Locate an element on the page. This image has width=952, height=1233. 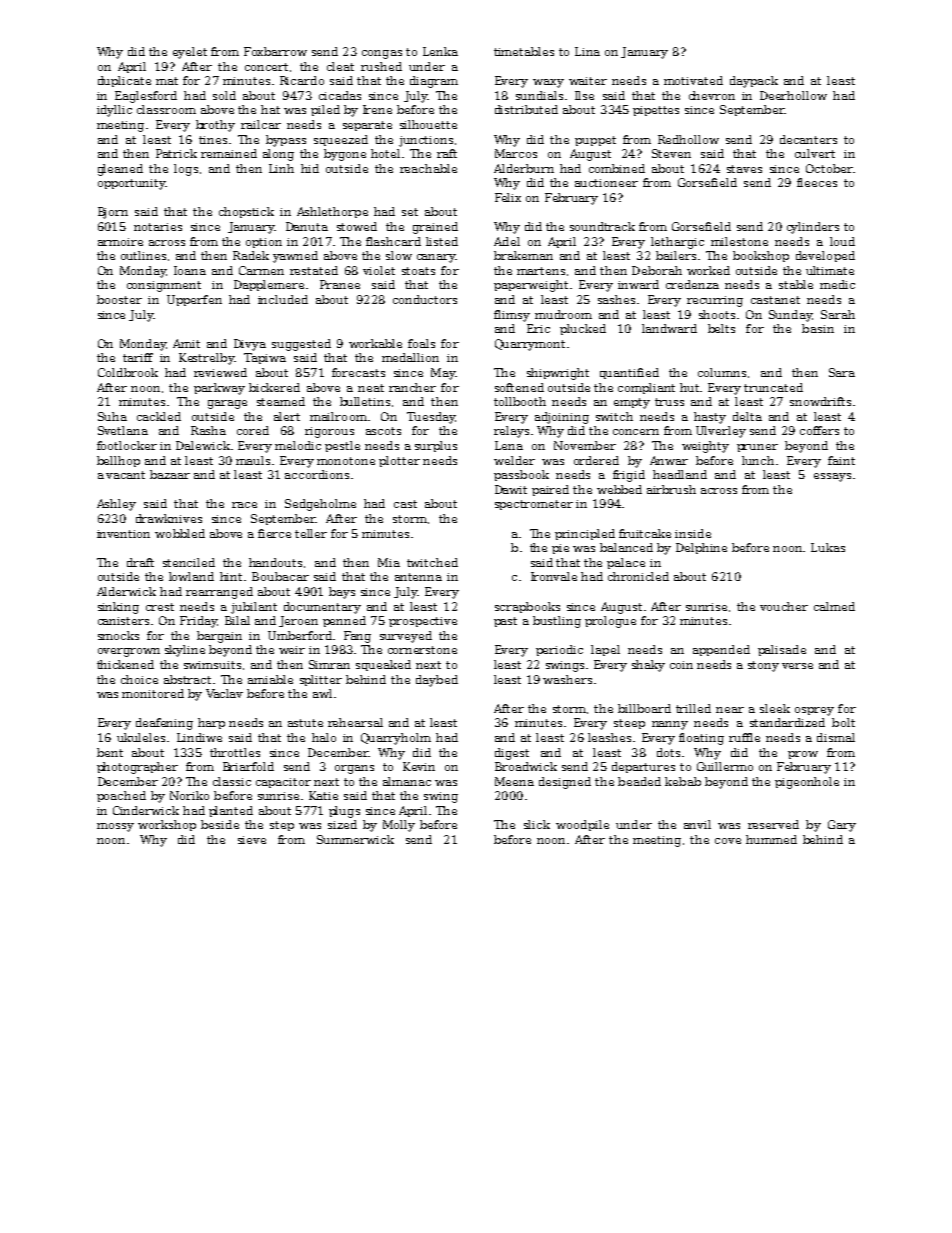
Foxbarrow is located at coordinates (275, 51).
